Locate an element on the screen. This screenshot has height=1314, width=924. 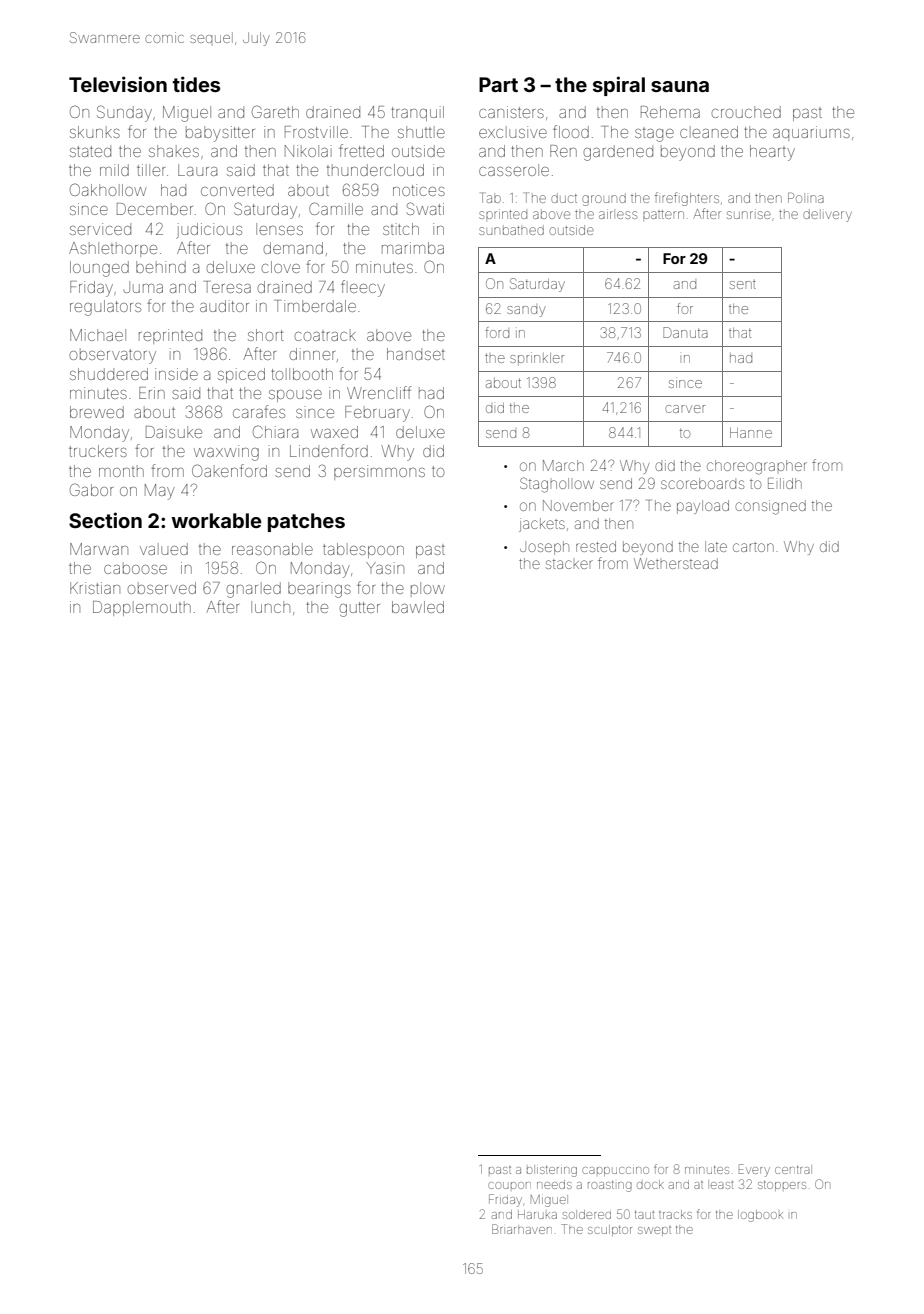
exclusive is located at coordinates (513, 132).
